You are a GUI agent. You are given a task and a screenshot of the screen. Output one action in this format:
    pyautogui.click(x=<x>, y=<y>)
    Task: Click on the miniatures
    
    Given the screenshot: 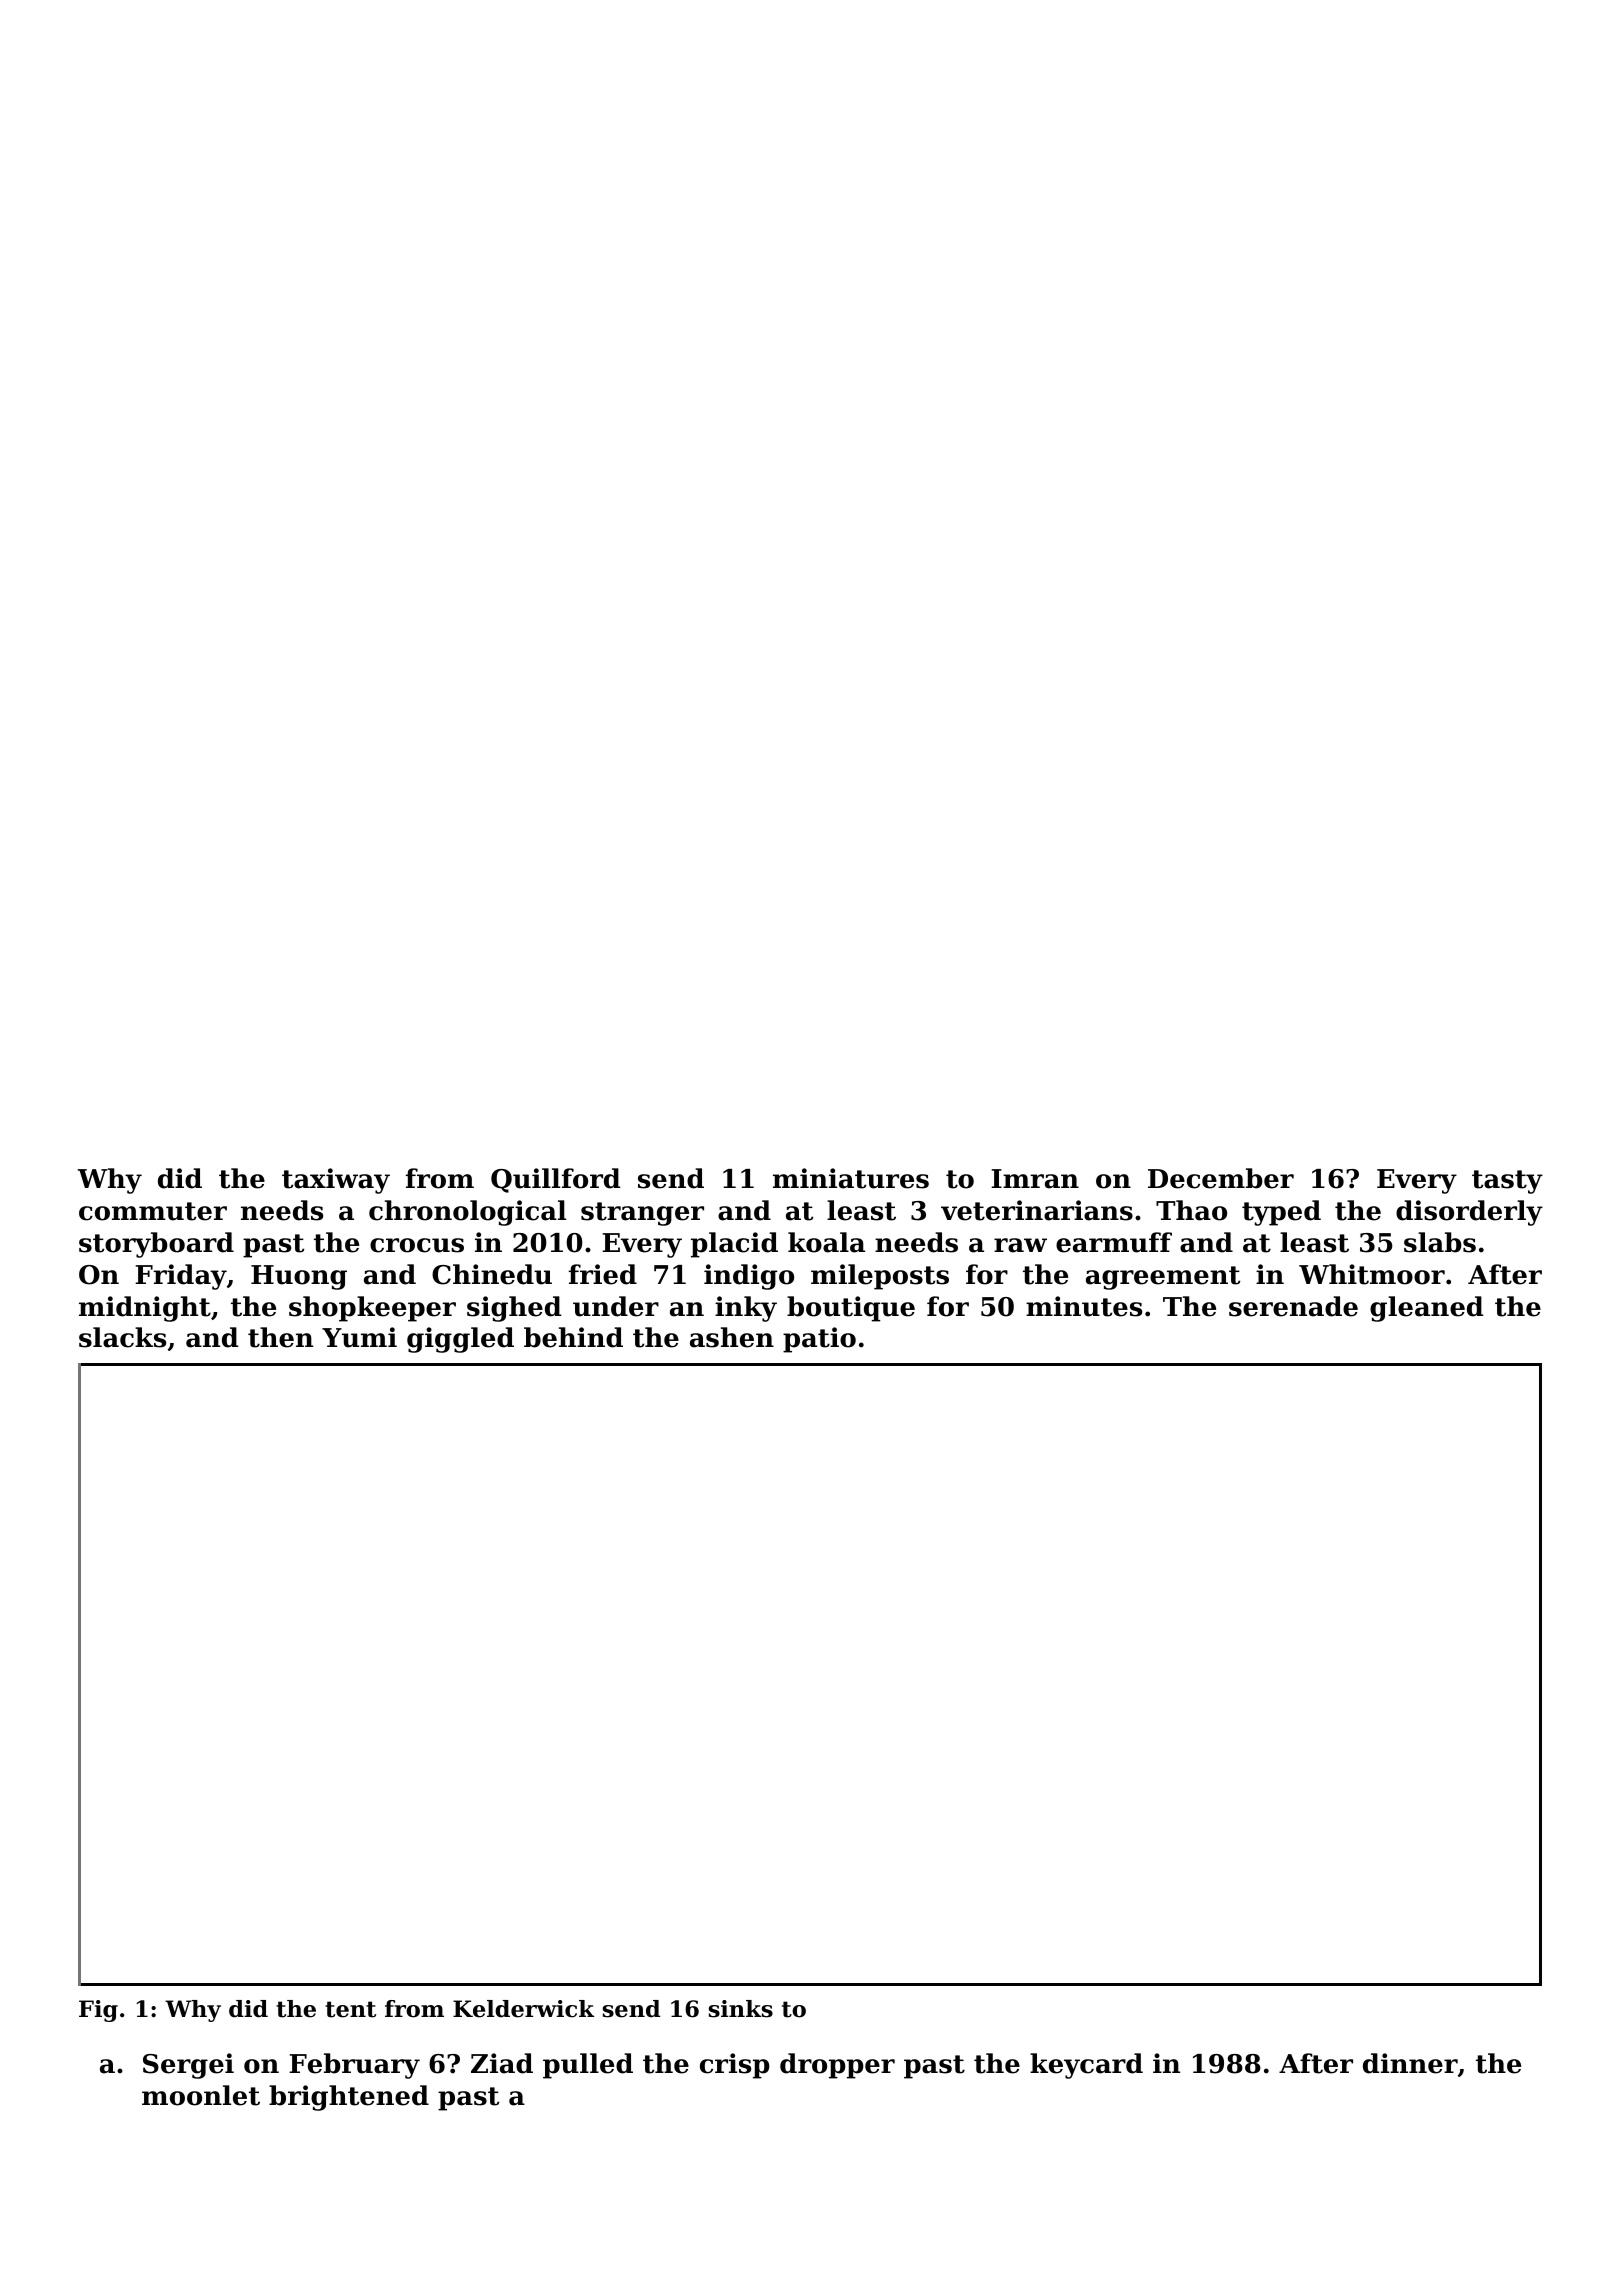 What is the action you would take?
    pyautogui.click(x=851, y=1178)
